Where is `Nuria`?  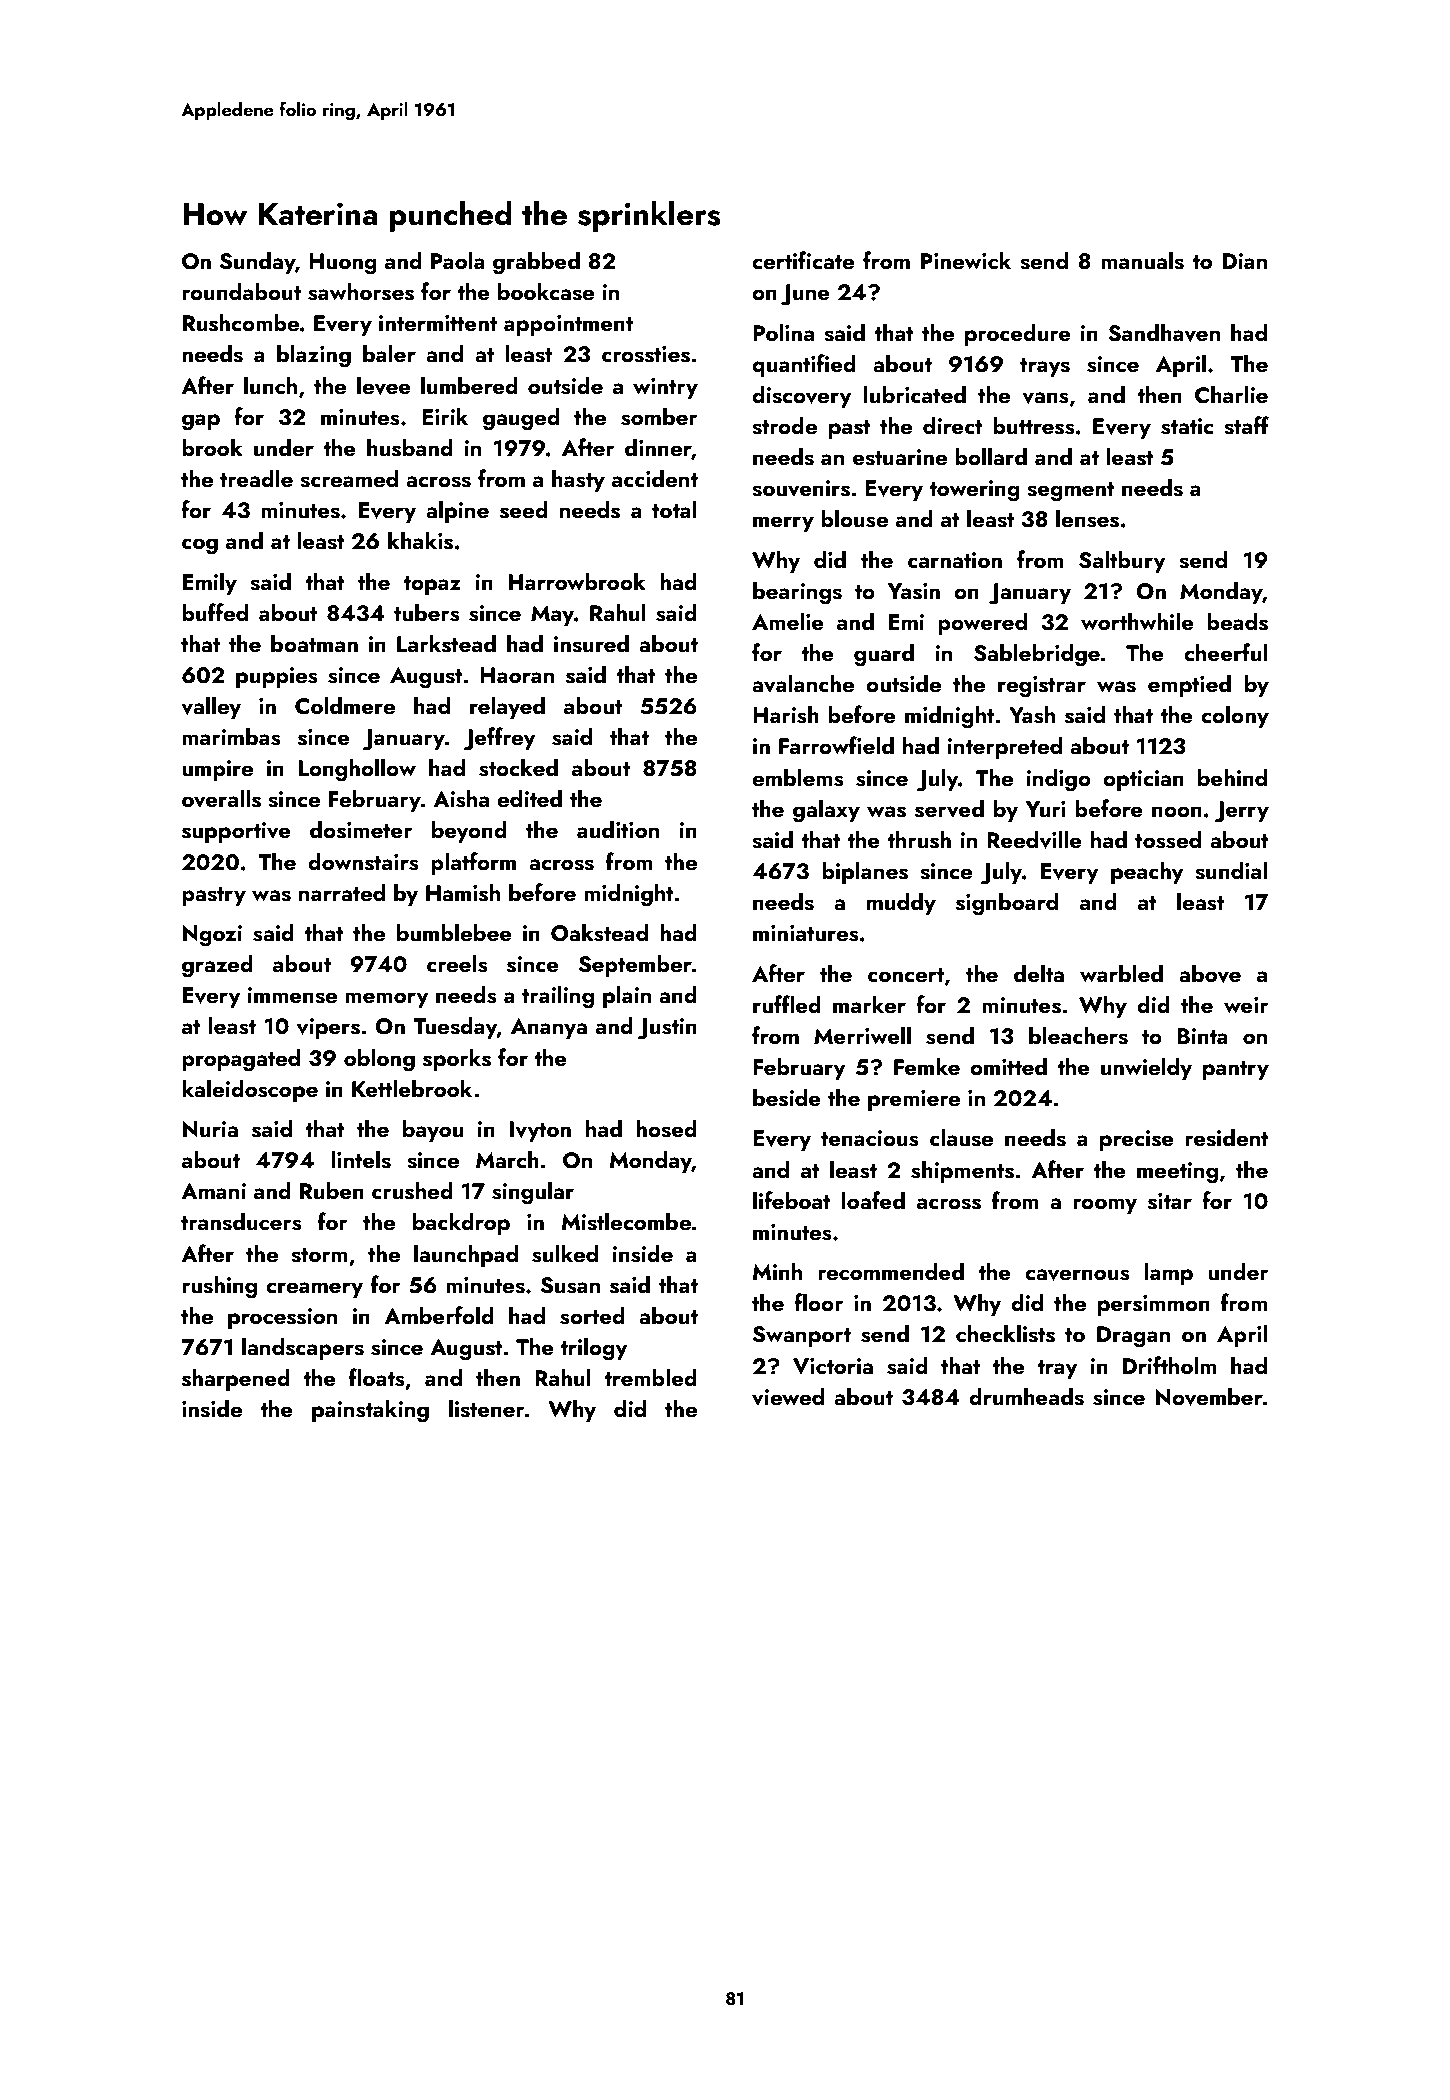
Nuria is located at coordinates (210, 1129).
